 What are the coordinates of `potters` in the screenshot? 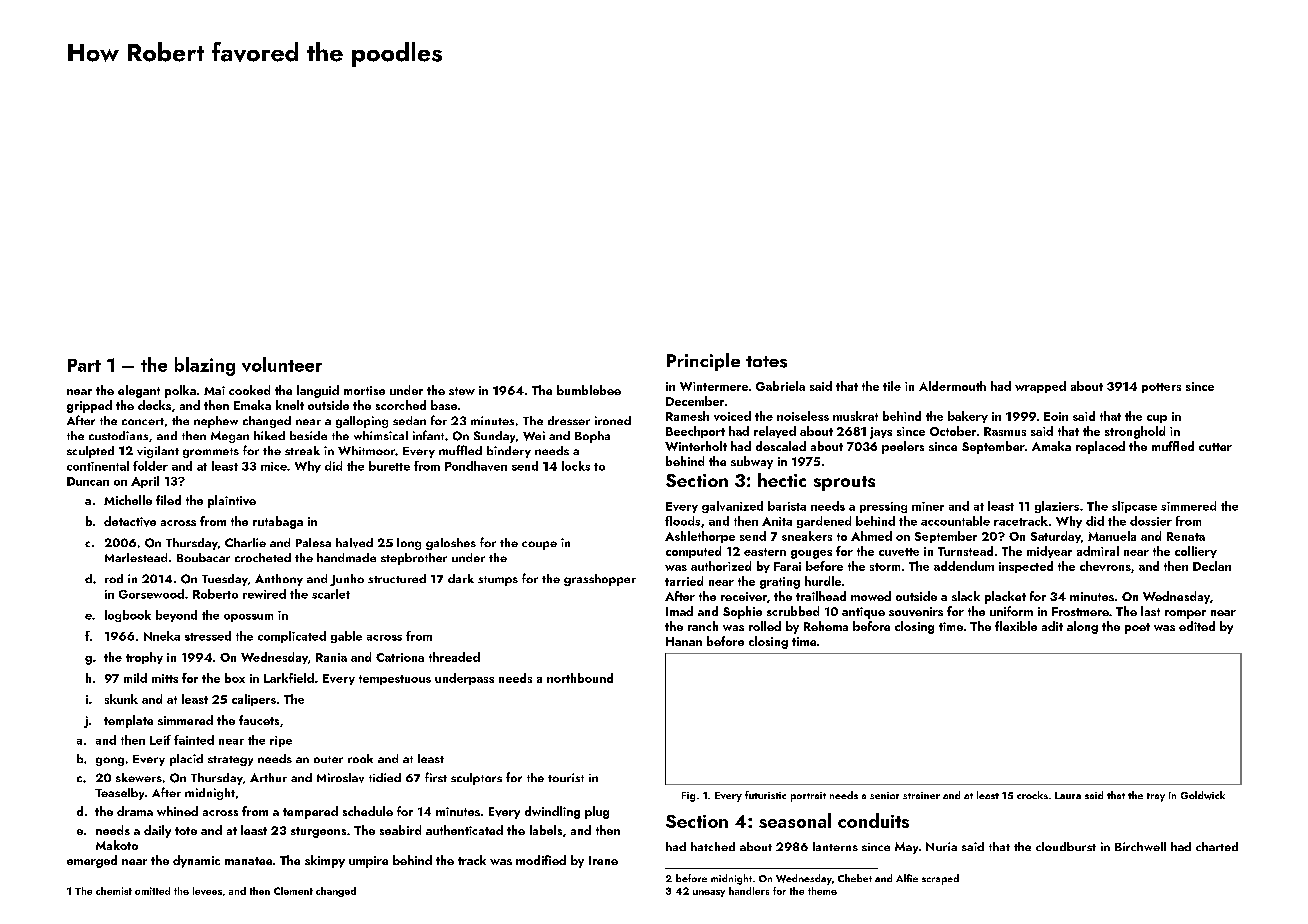 It's located at (1161, 388).
